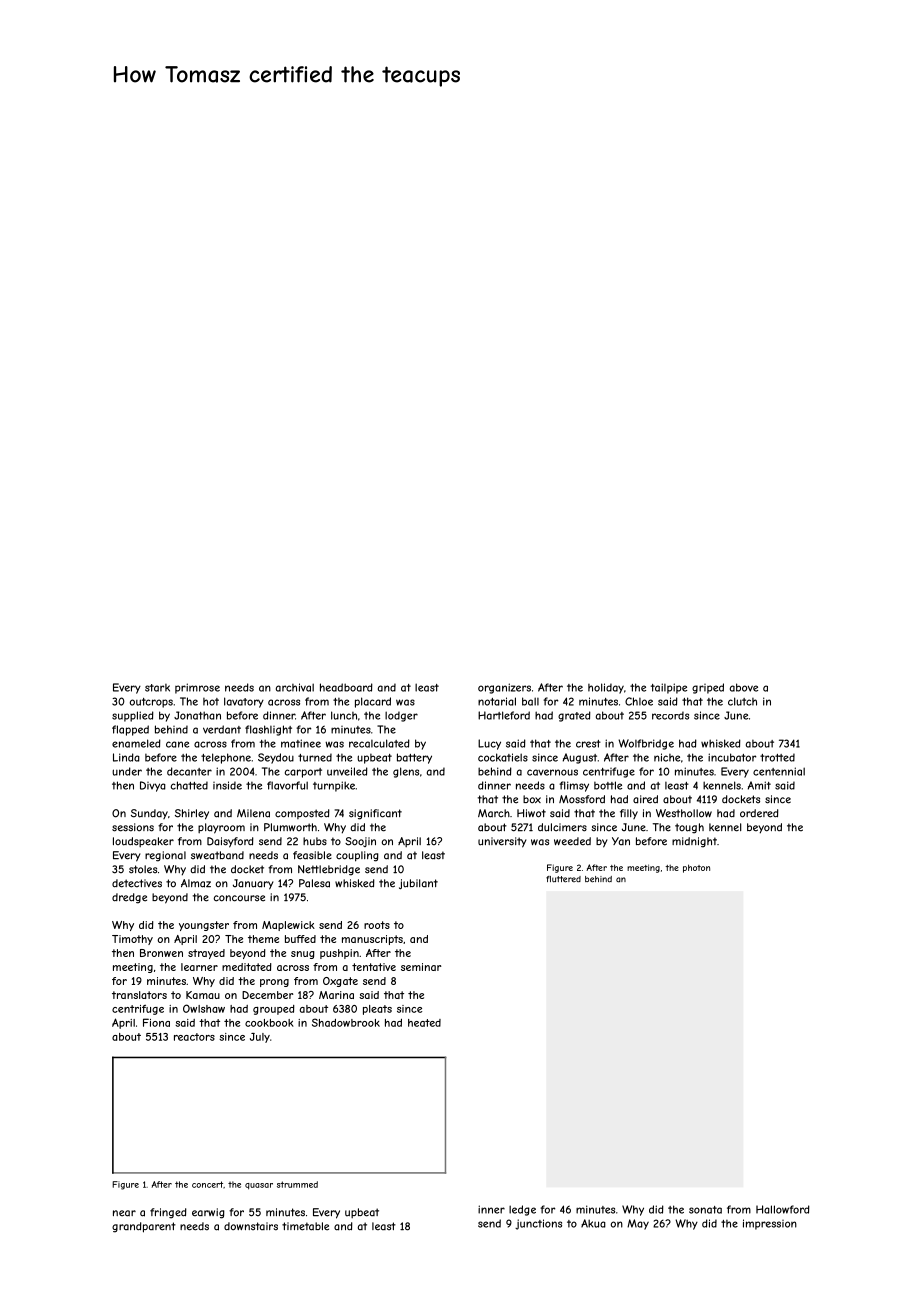 This screenshot has height=1308, width=924. What do you see at coordinates (297, 1184) in the screenshot?
I see `strummed` at bounding box center [297, 1184].
